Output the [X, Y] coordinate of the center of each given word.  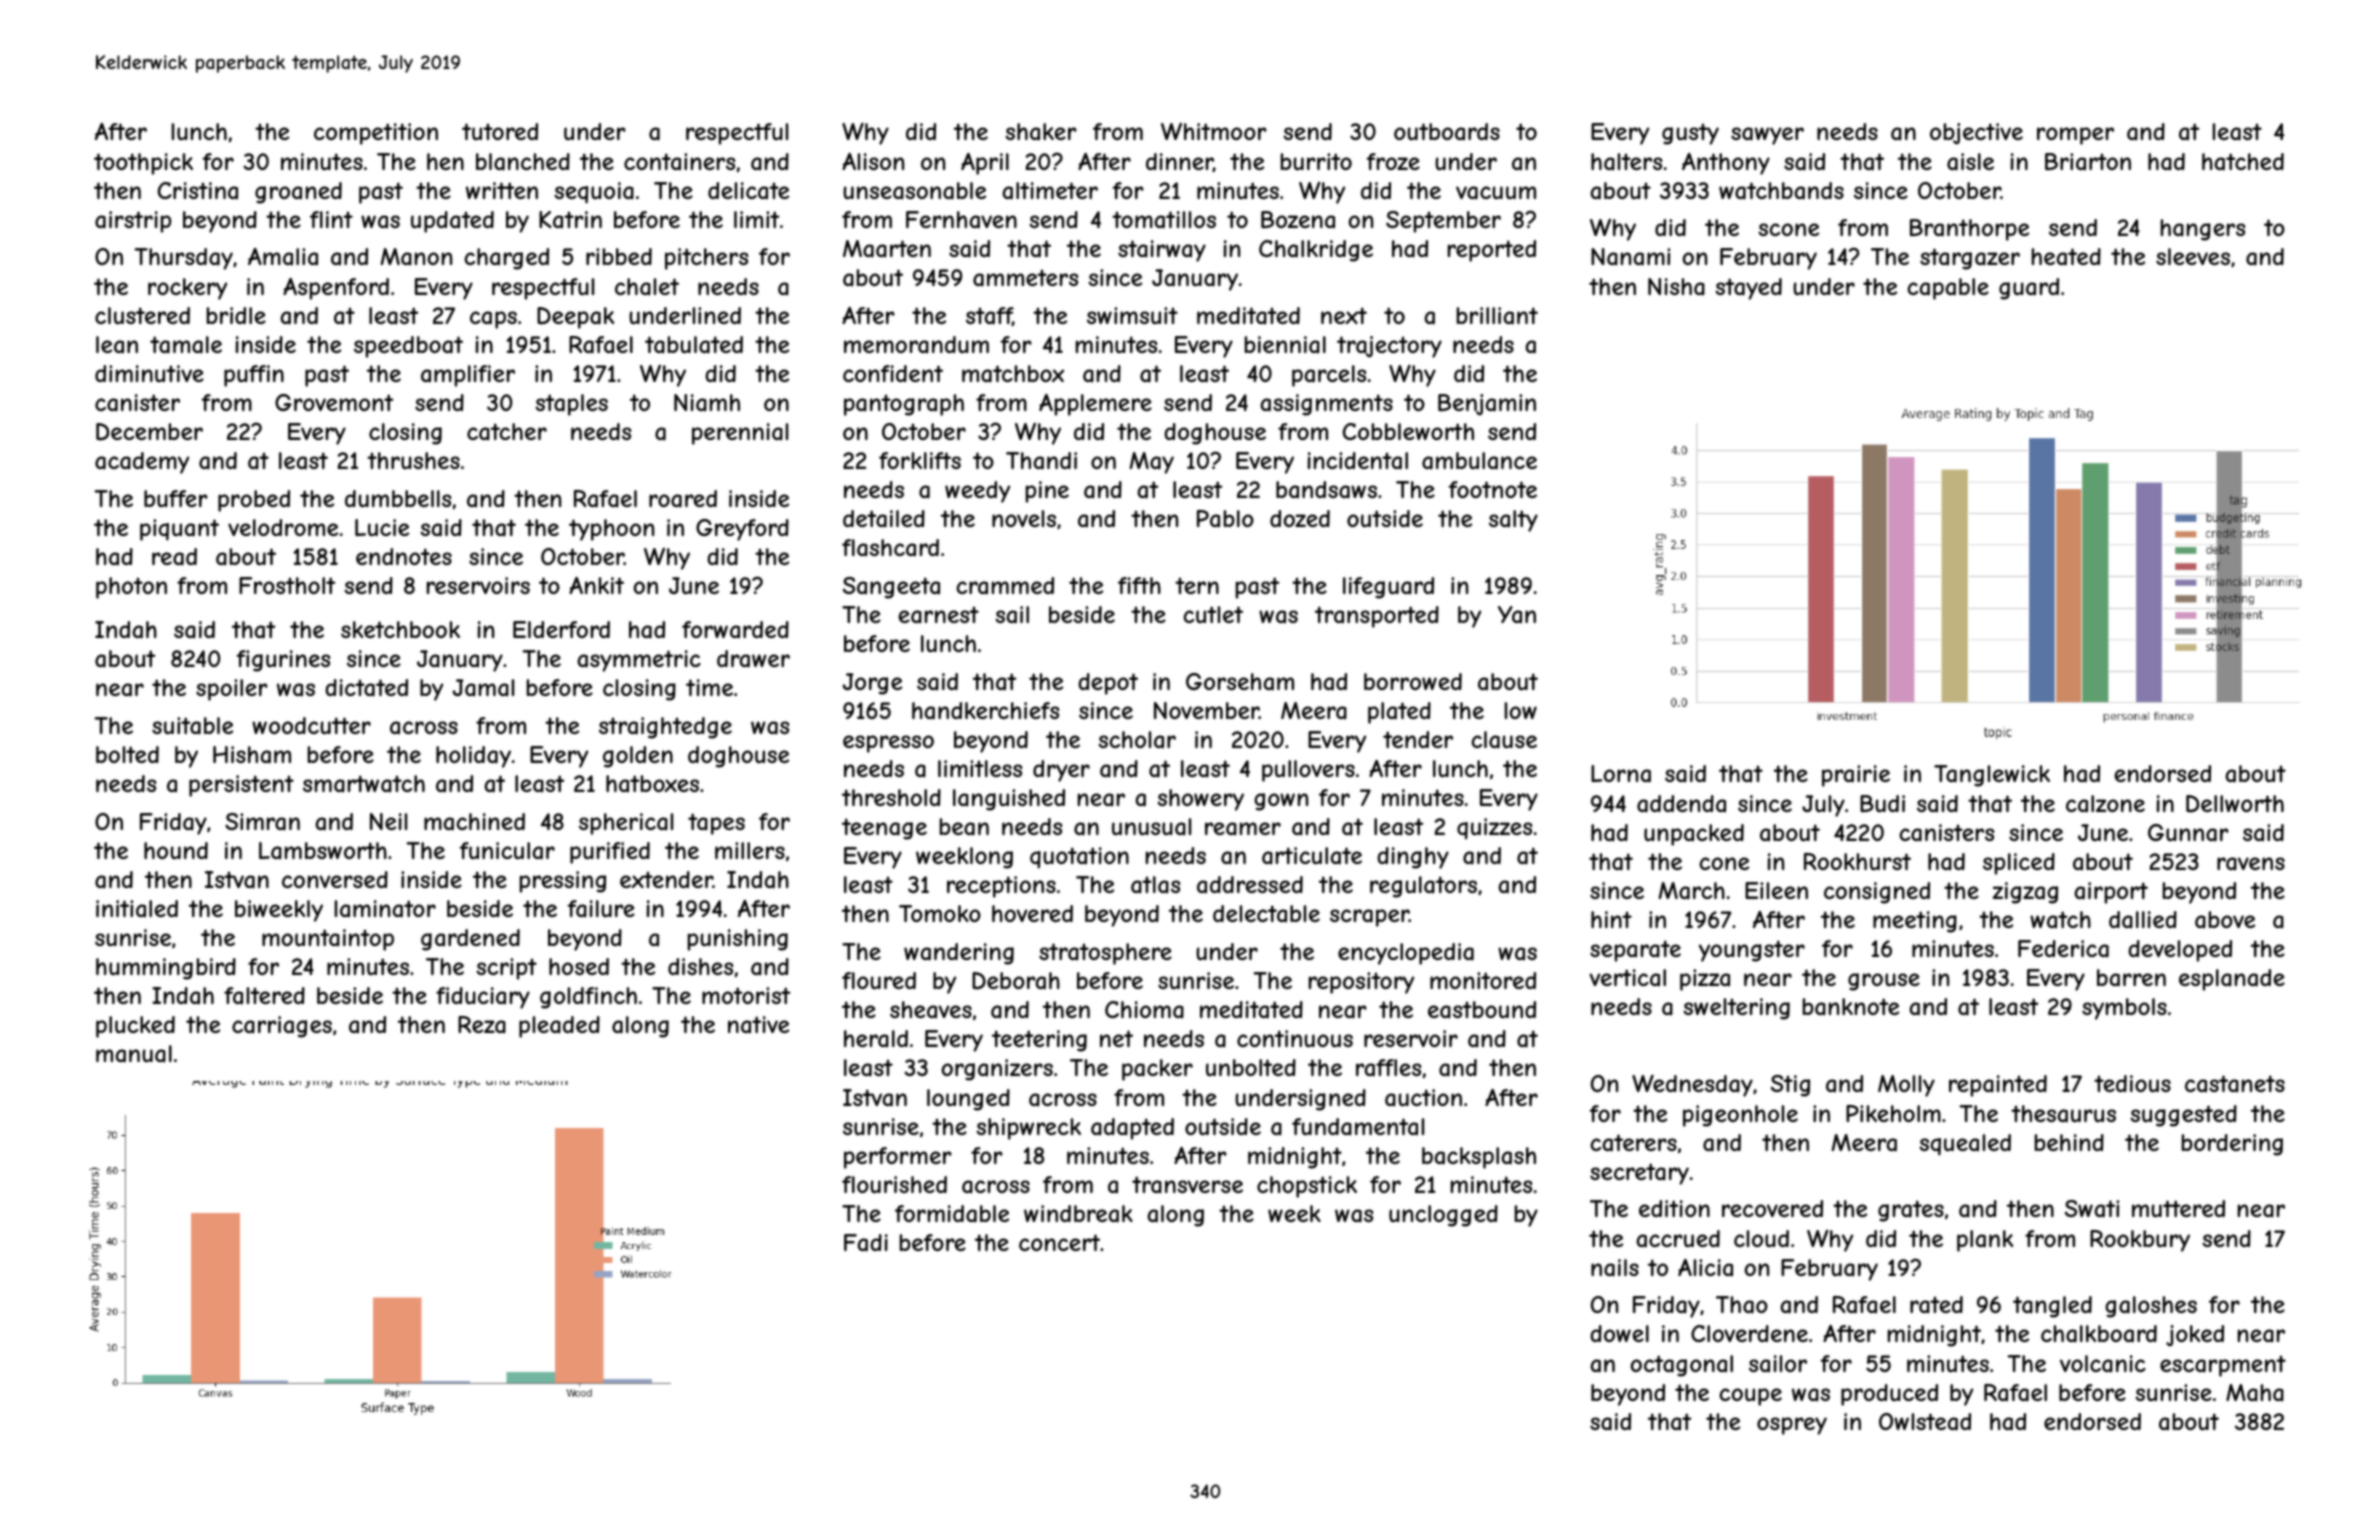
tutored [500, 131]
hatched [2243, 162]
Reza [482, 1025]
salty [1513, 521]
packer [1157, 1070]
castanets [2235, 1084]
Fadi [866, 1243]
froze [1393, 161]
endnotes [404, 556]
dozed [1300, 518]
